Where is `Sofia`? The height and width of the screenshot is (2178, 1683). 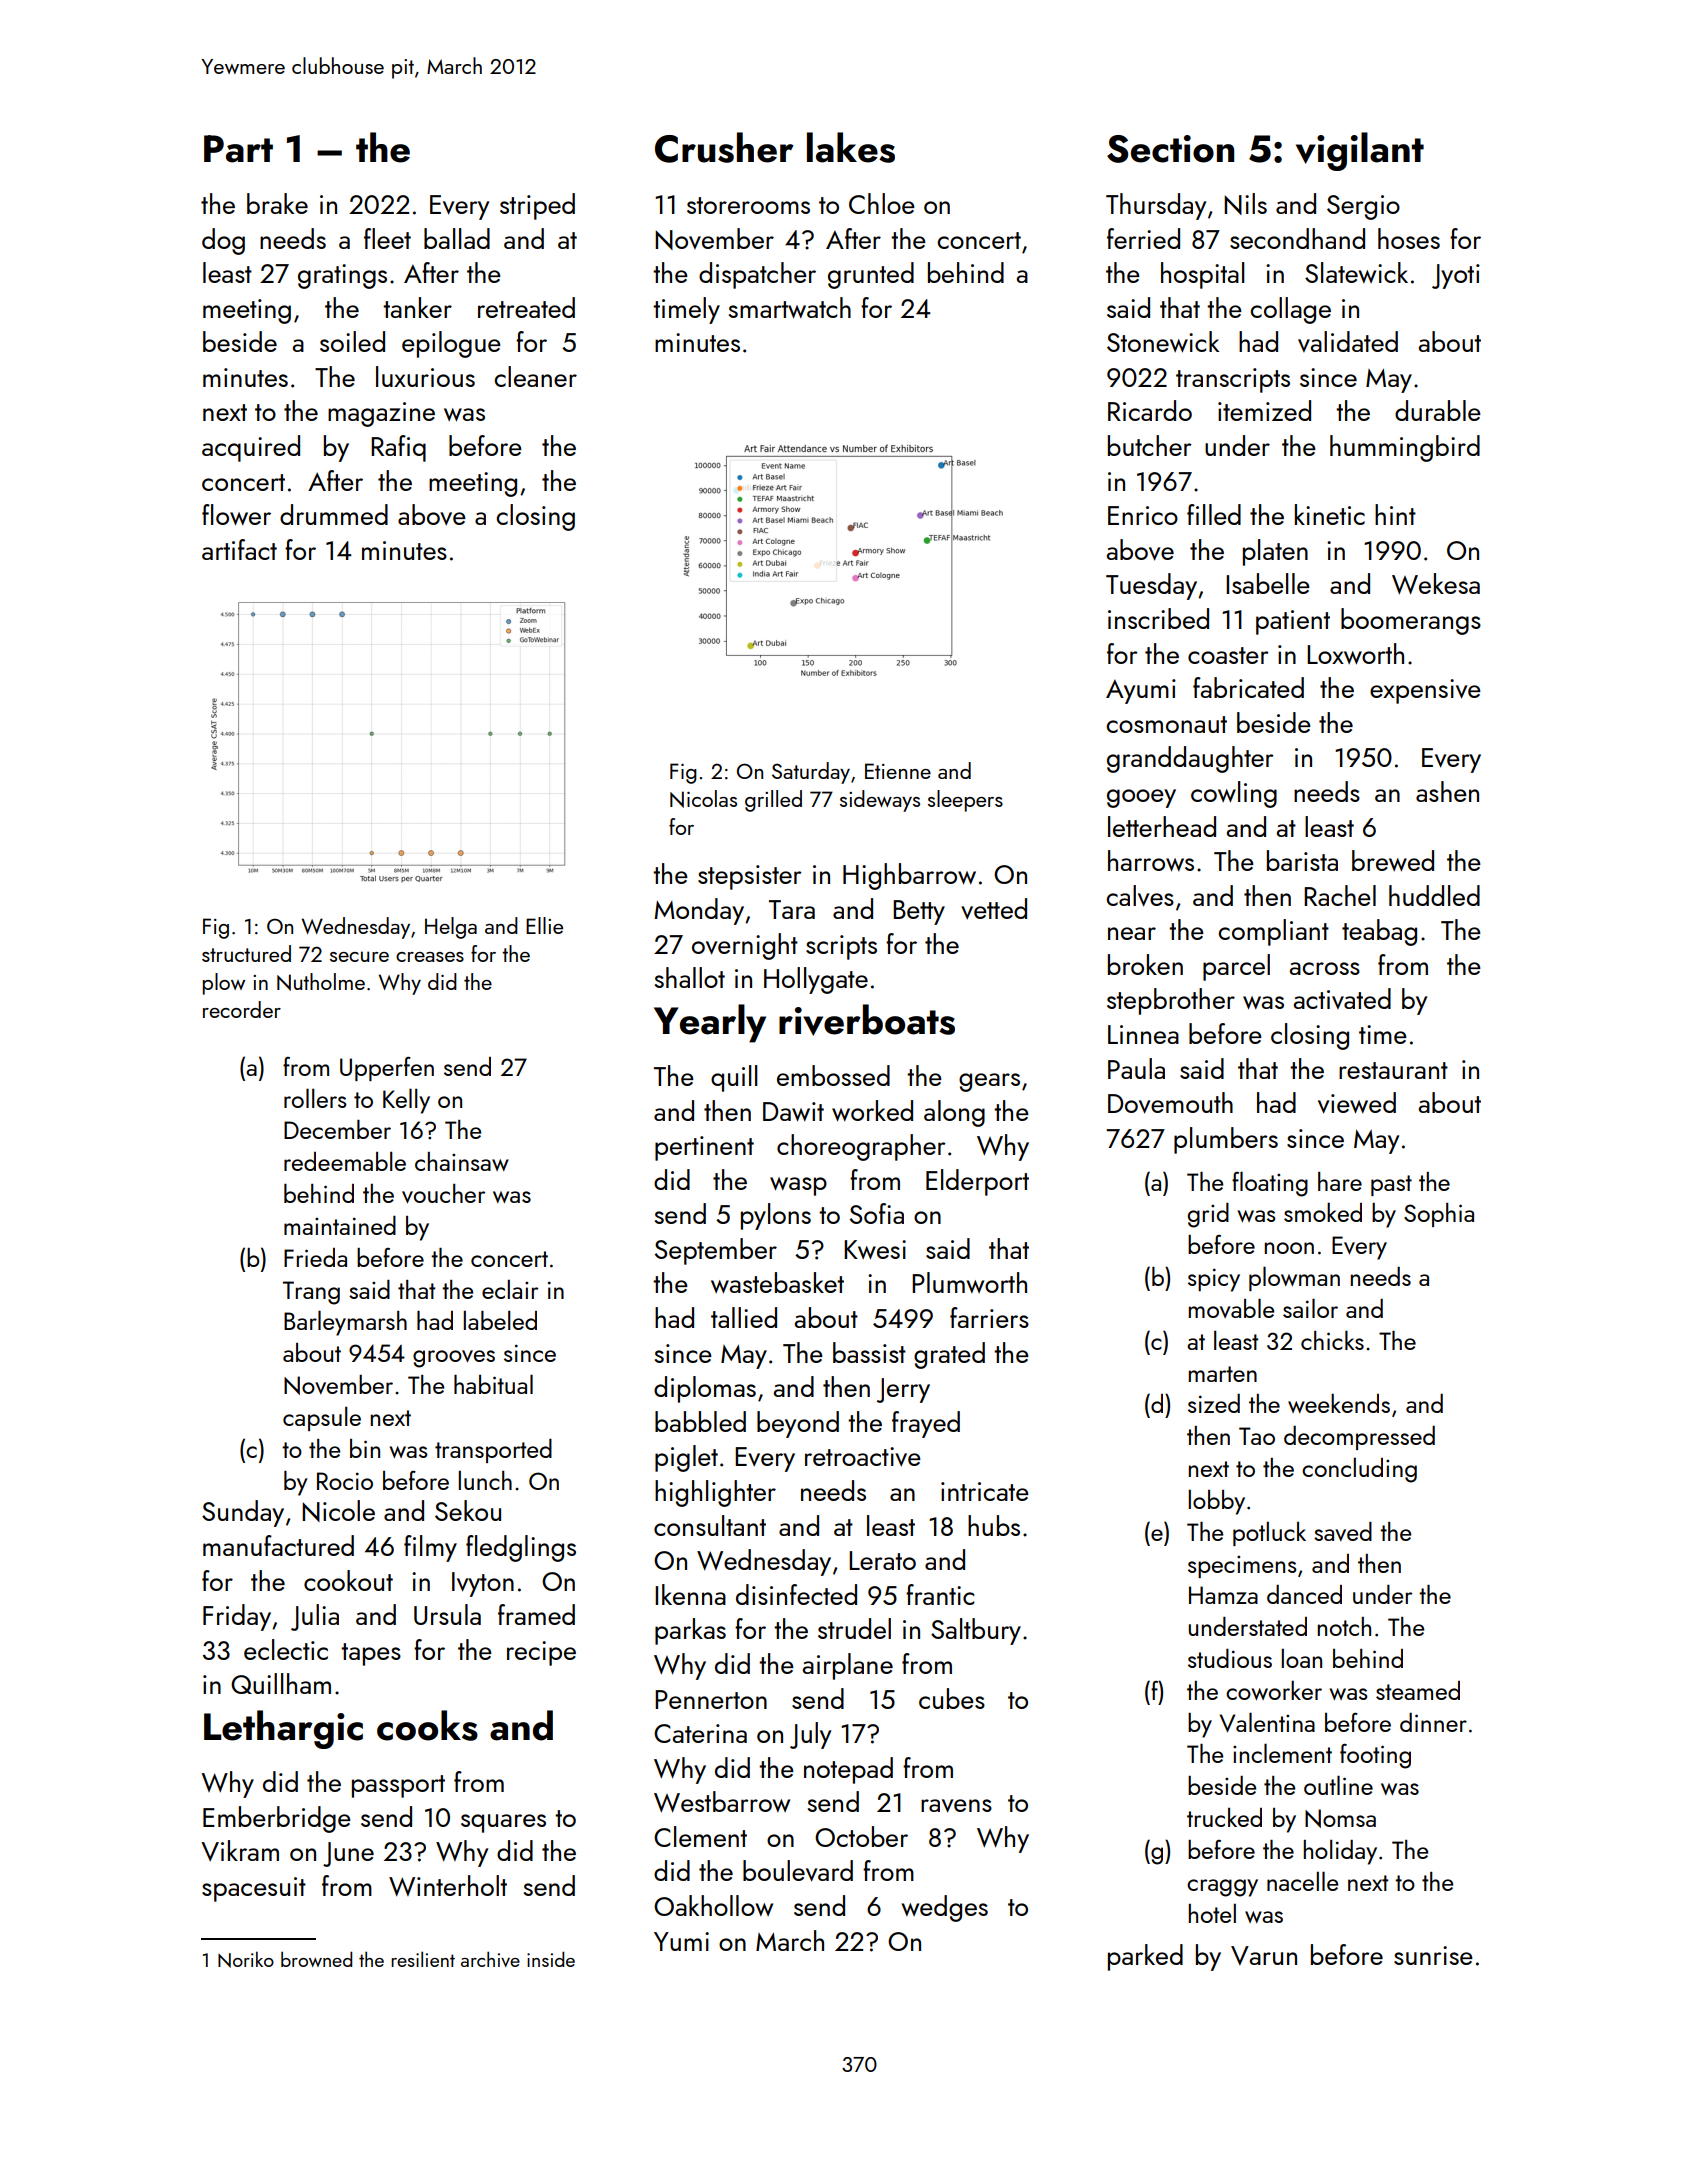 Sofia is located at coordinates (877, 1213).
